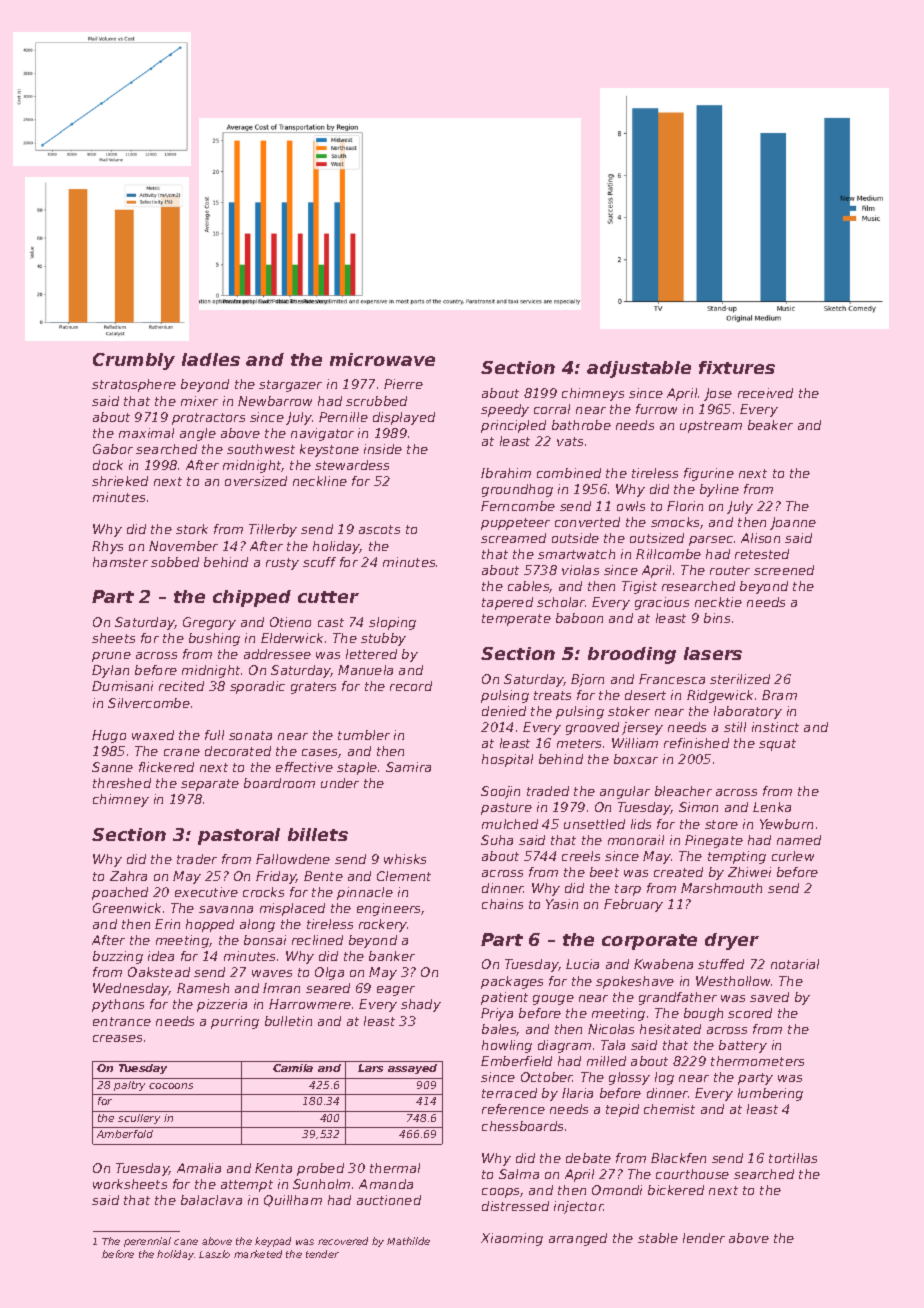 The image size is (924, 1308). I want to click on Laszlo, so click(214, 1254).
